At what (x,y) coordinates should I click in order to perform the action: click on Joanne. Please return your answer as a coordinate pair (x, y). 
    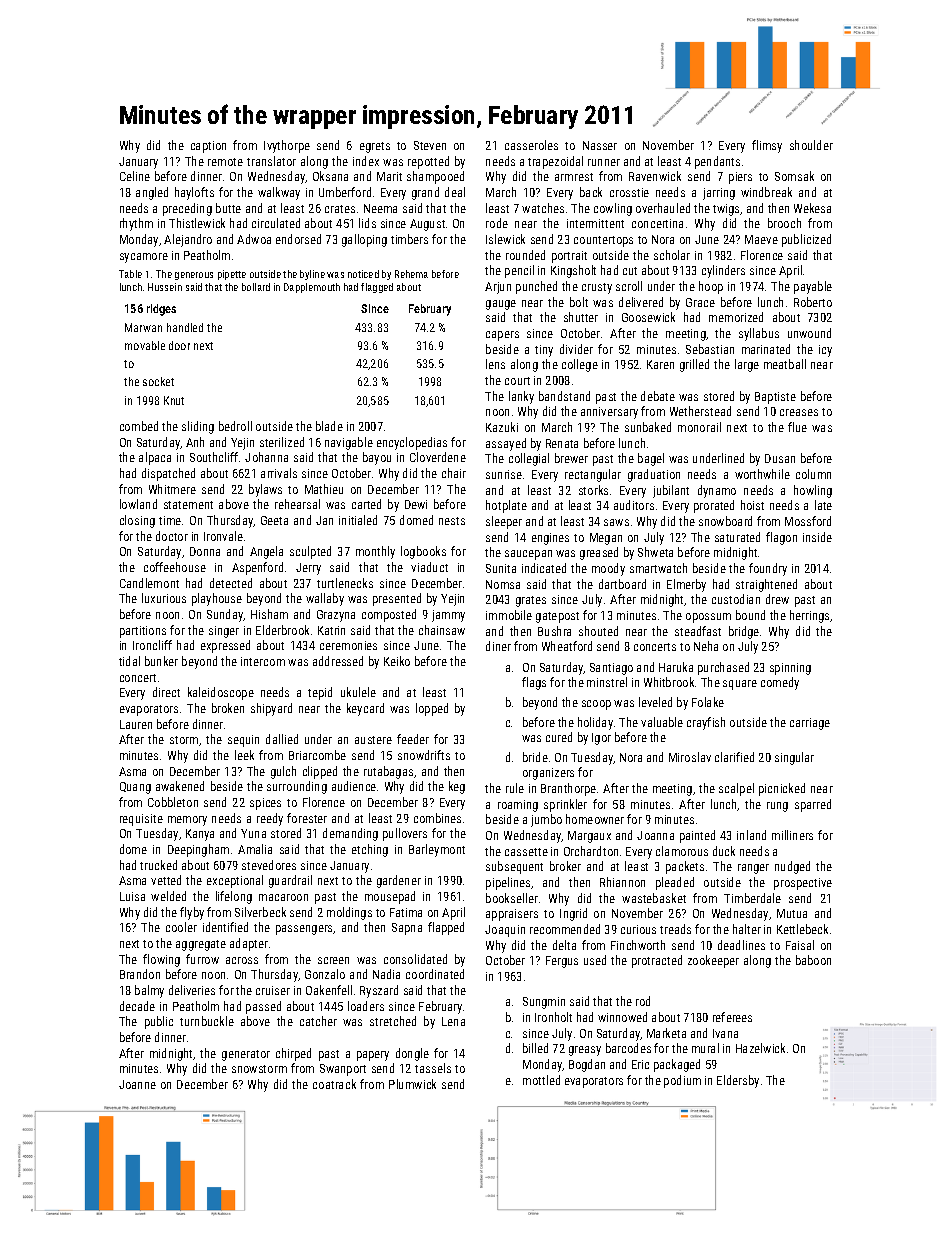
    Looking at the image, I should click on (137, 1084).
